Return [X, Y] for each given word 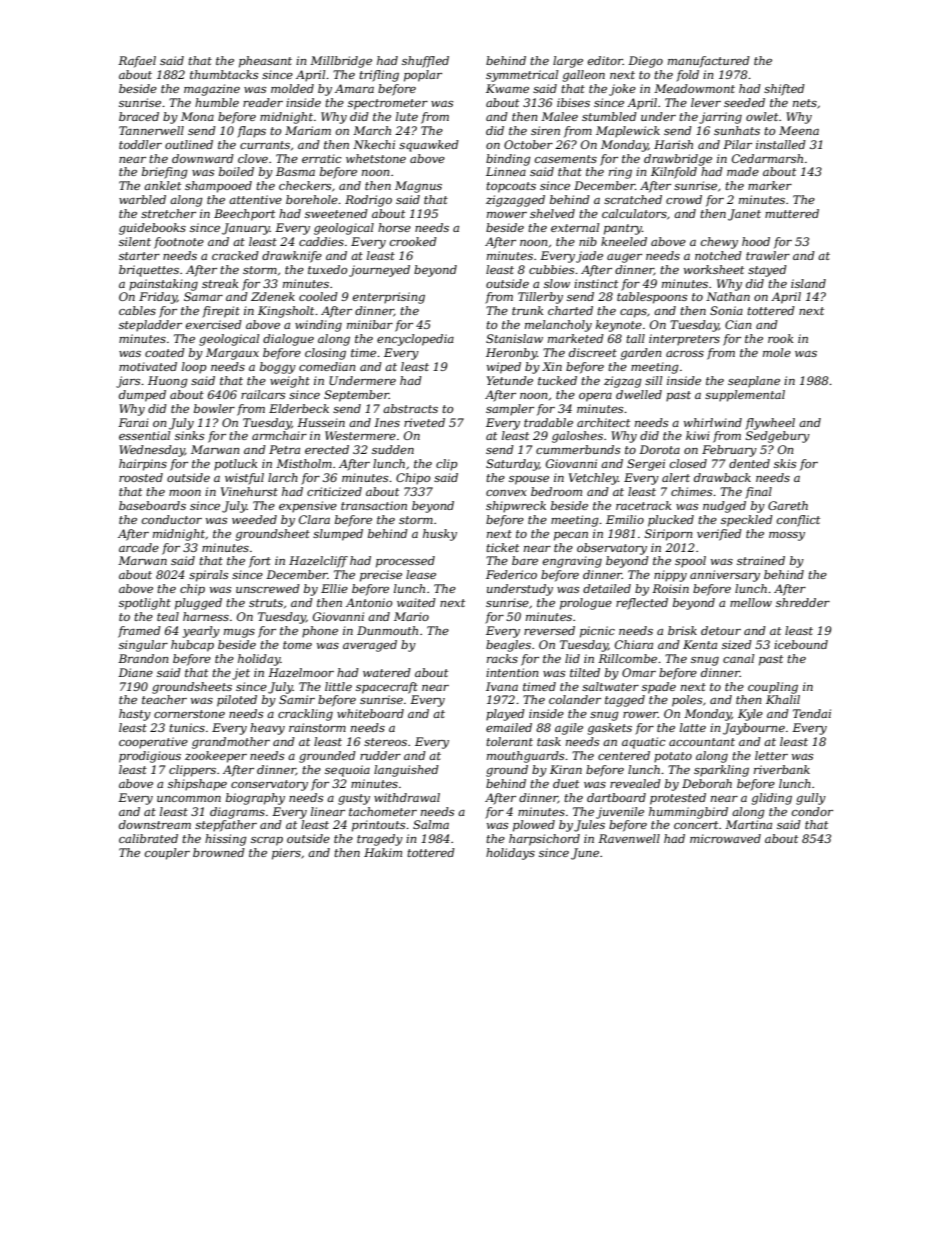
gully [811, 799]
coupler [167, 854]
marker [770, 185]
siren [545, 130]
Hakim [383, 852]
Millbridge [341, 62]
